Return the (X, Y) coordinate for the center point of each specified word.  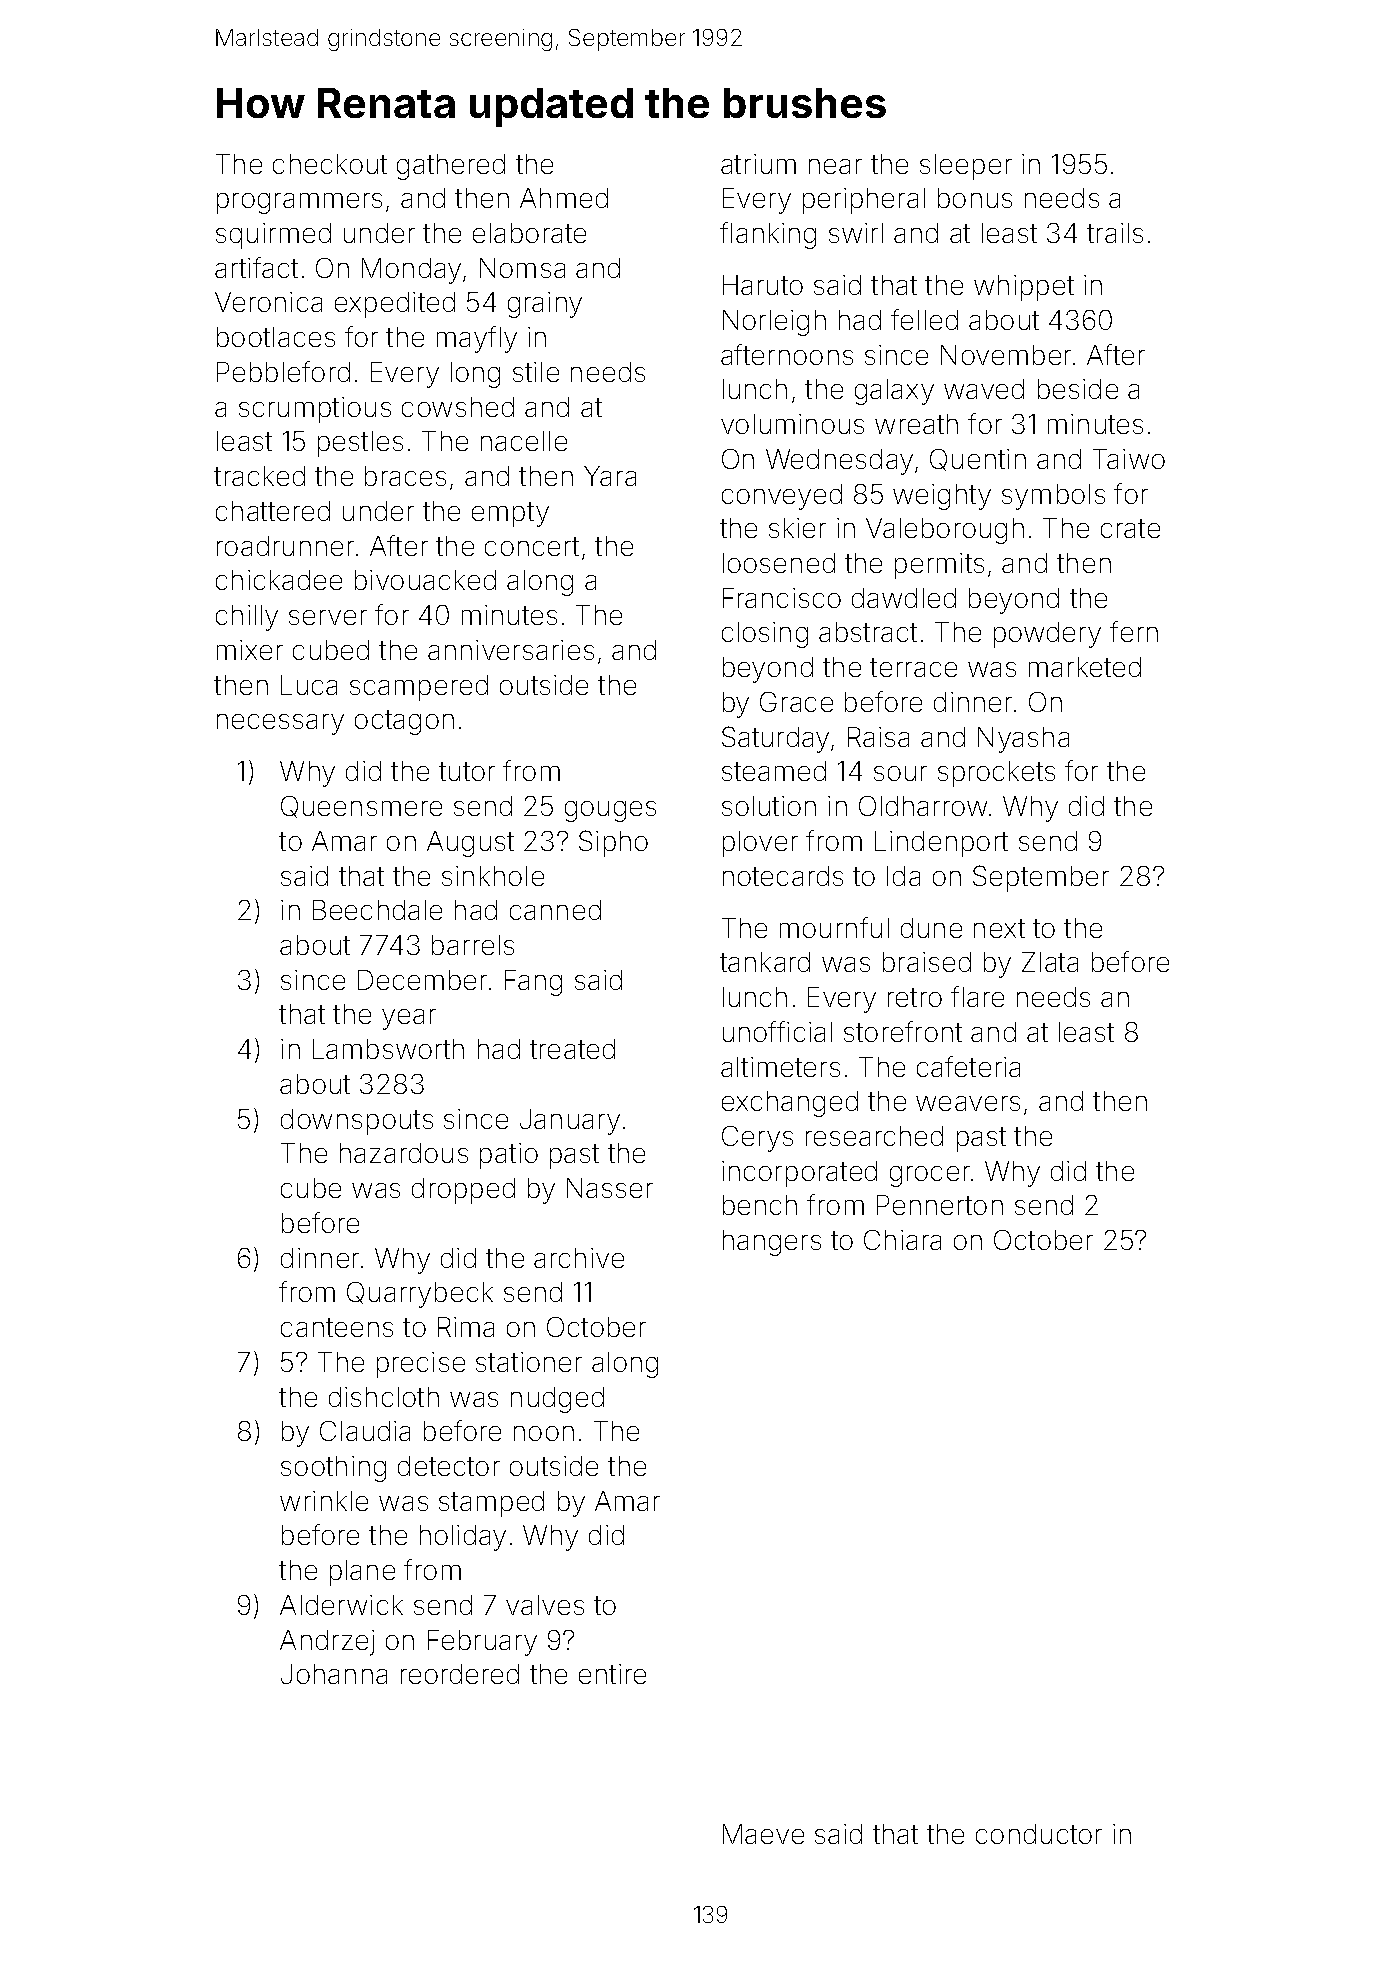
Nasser (610, 1188)
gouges (610, 811)
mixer (250, 650)
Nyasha (1023, 740)
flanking (768, 235)
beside (1078, 389)
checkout (330, 164)
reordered (460, 1674)
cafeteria (968, 1066)
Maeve (763, 1834)
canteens (337, 1327)
